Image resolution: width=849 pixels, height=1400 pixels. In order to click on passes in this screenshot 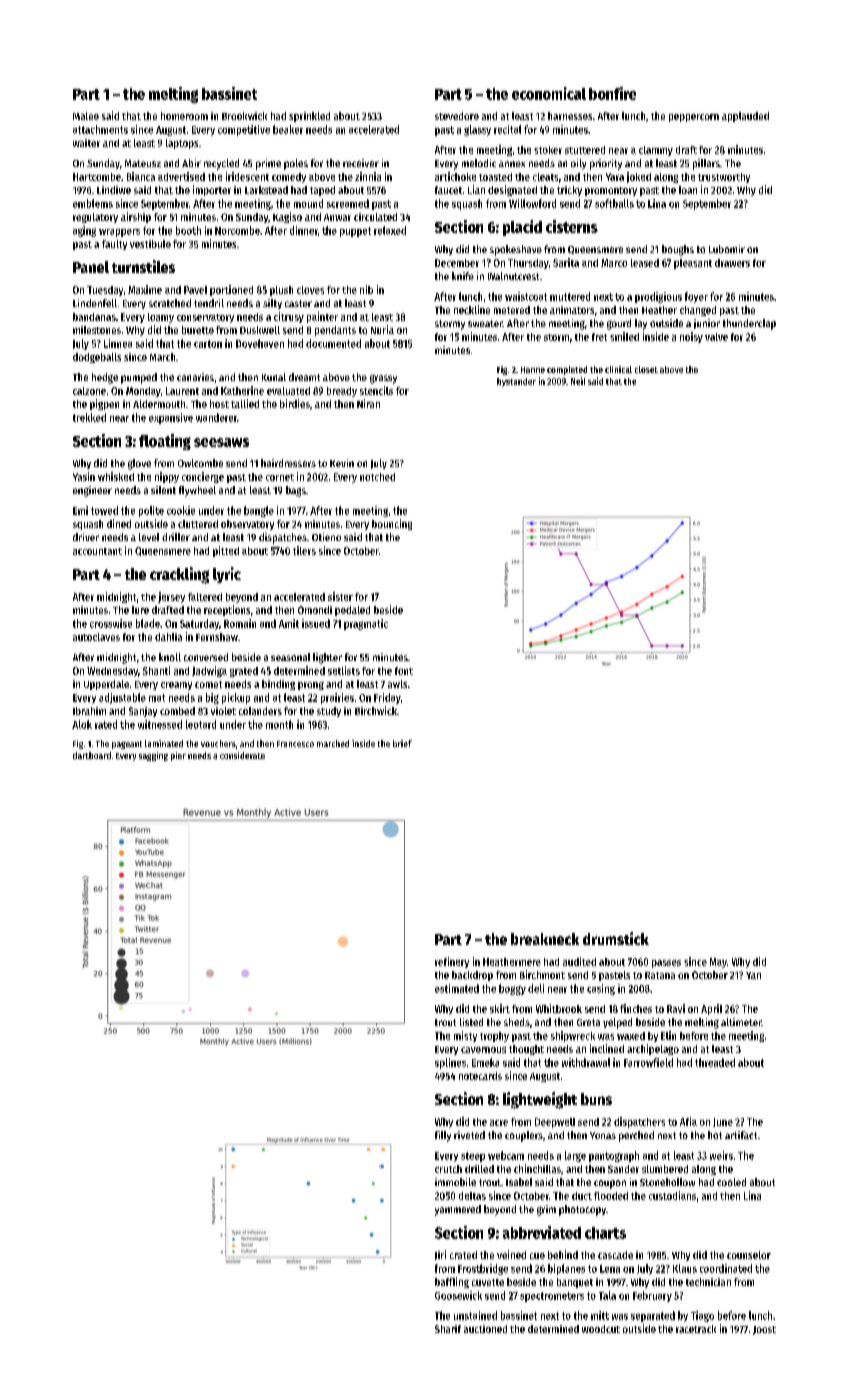, I will do `click(666, 964)`.
